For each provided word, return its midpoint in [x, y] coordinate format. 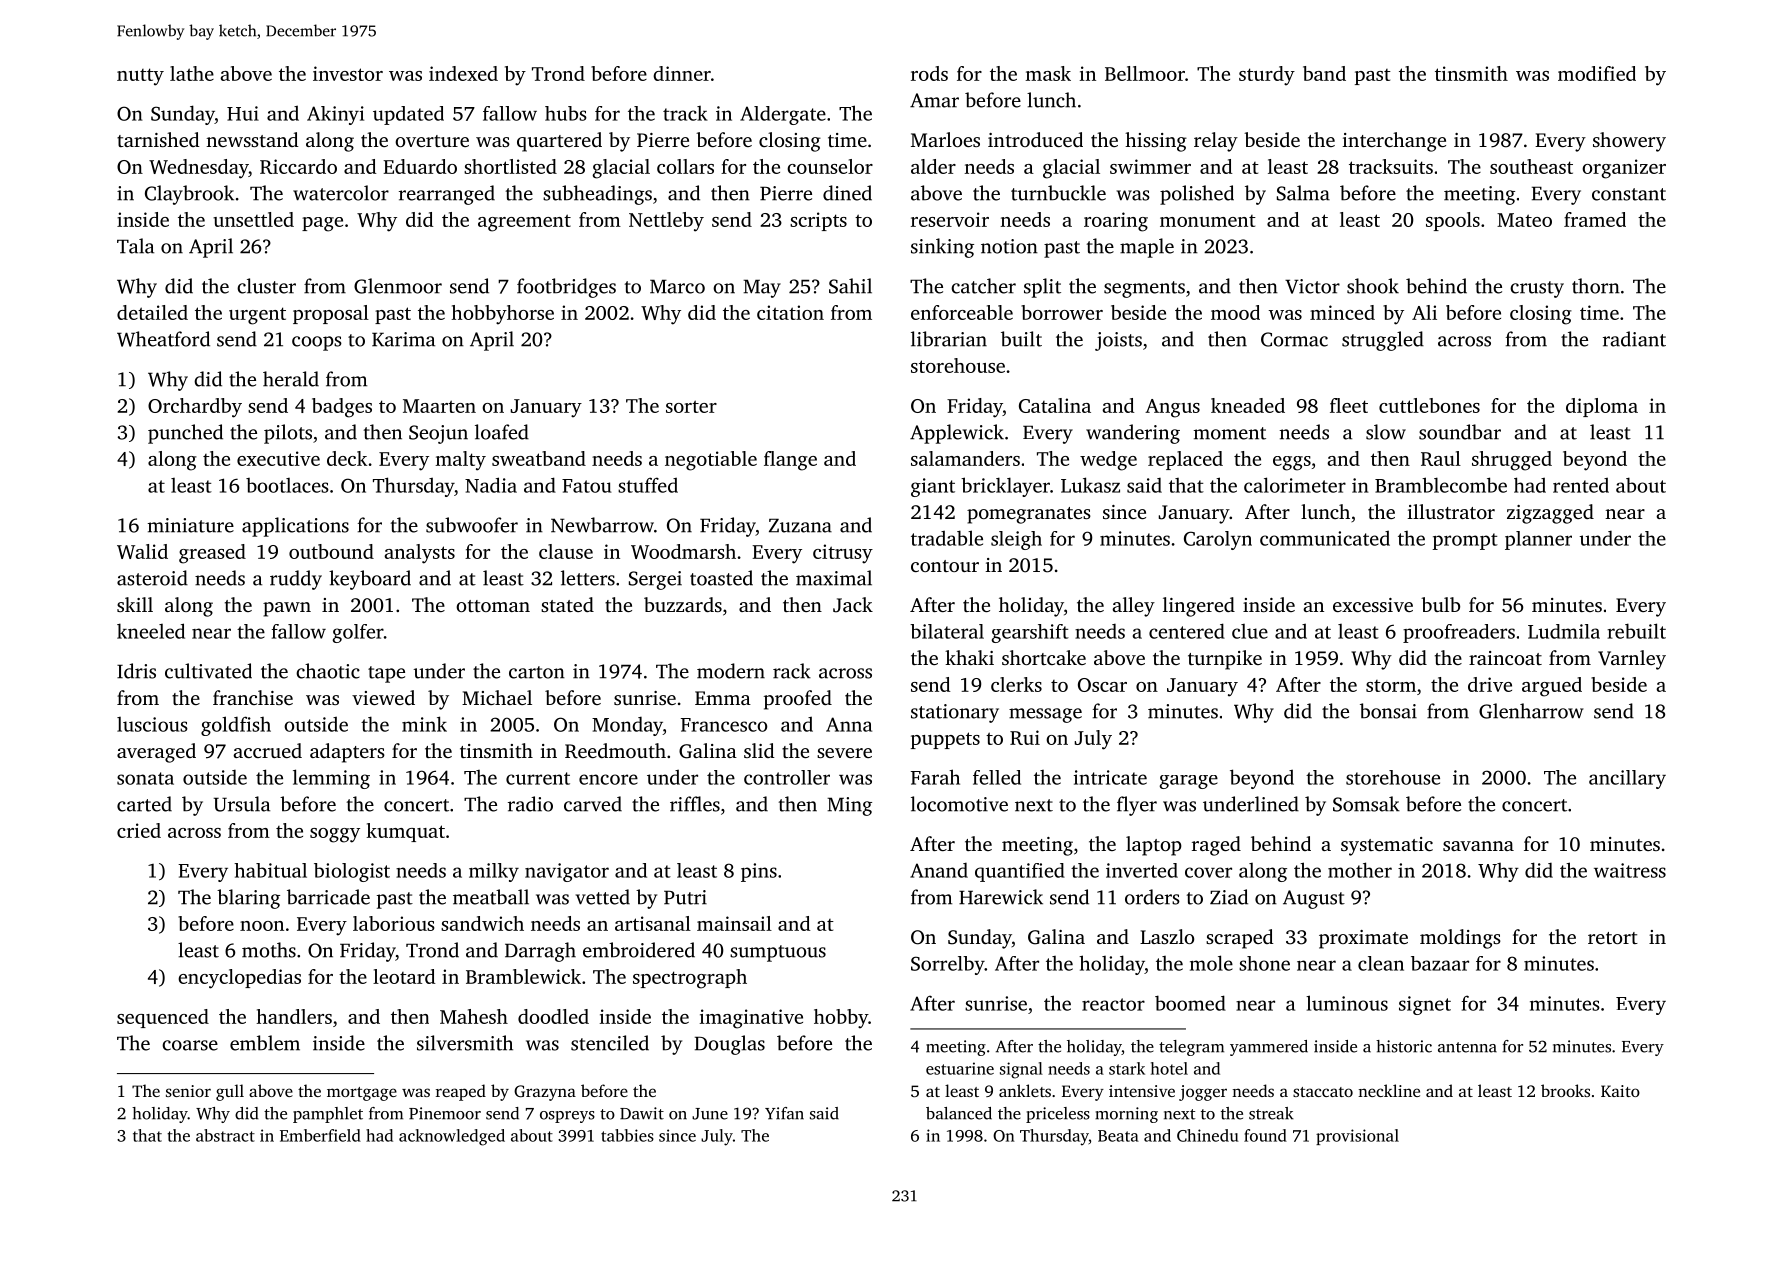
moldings [1460, 939]
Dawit [642, 1113]
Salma [1303, 193]
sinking [942, 248]
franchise [253, 697]
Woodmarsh [683, 551]
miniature [191, 525]
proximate [1363, 939]
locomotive [959, 804]
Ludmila [1564, 631]
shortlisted [510, 166]
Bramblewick [523, 976]
